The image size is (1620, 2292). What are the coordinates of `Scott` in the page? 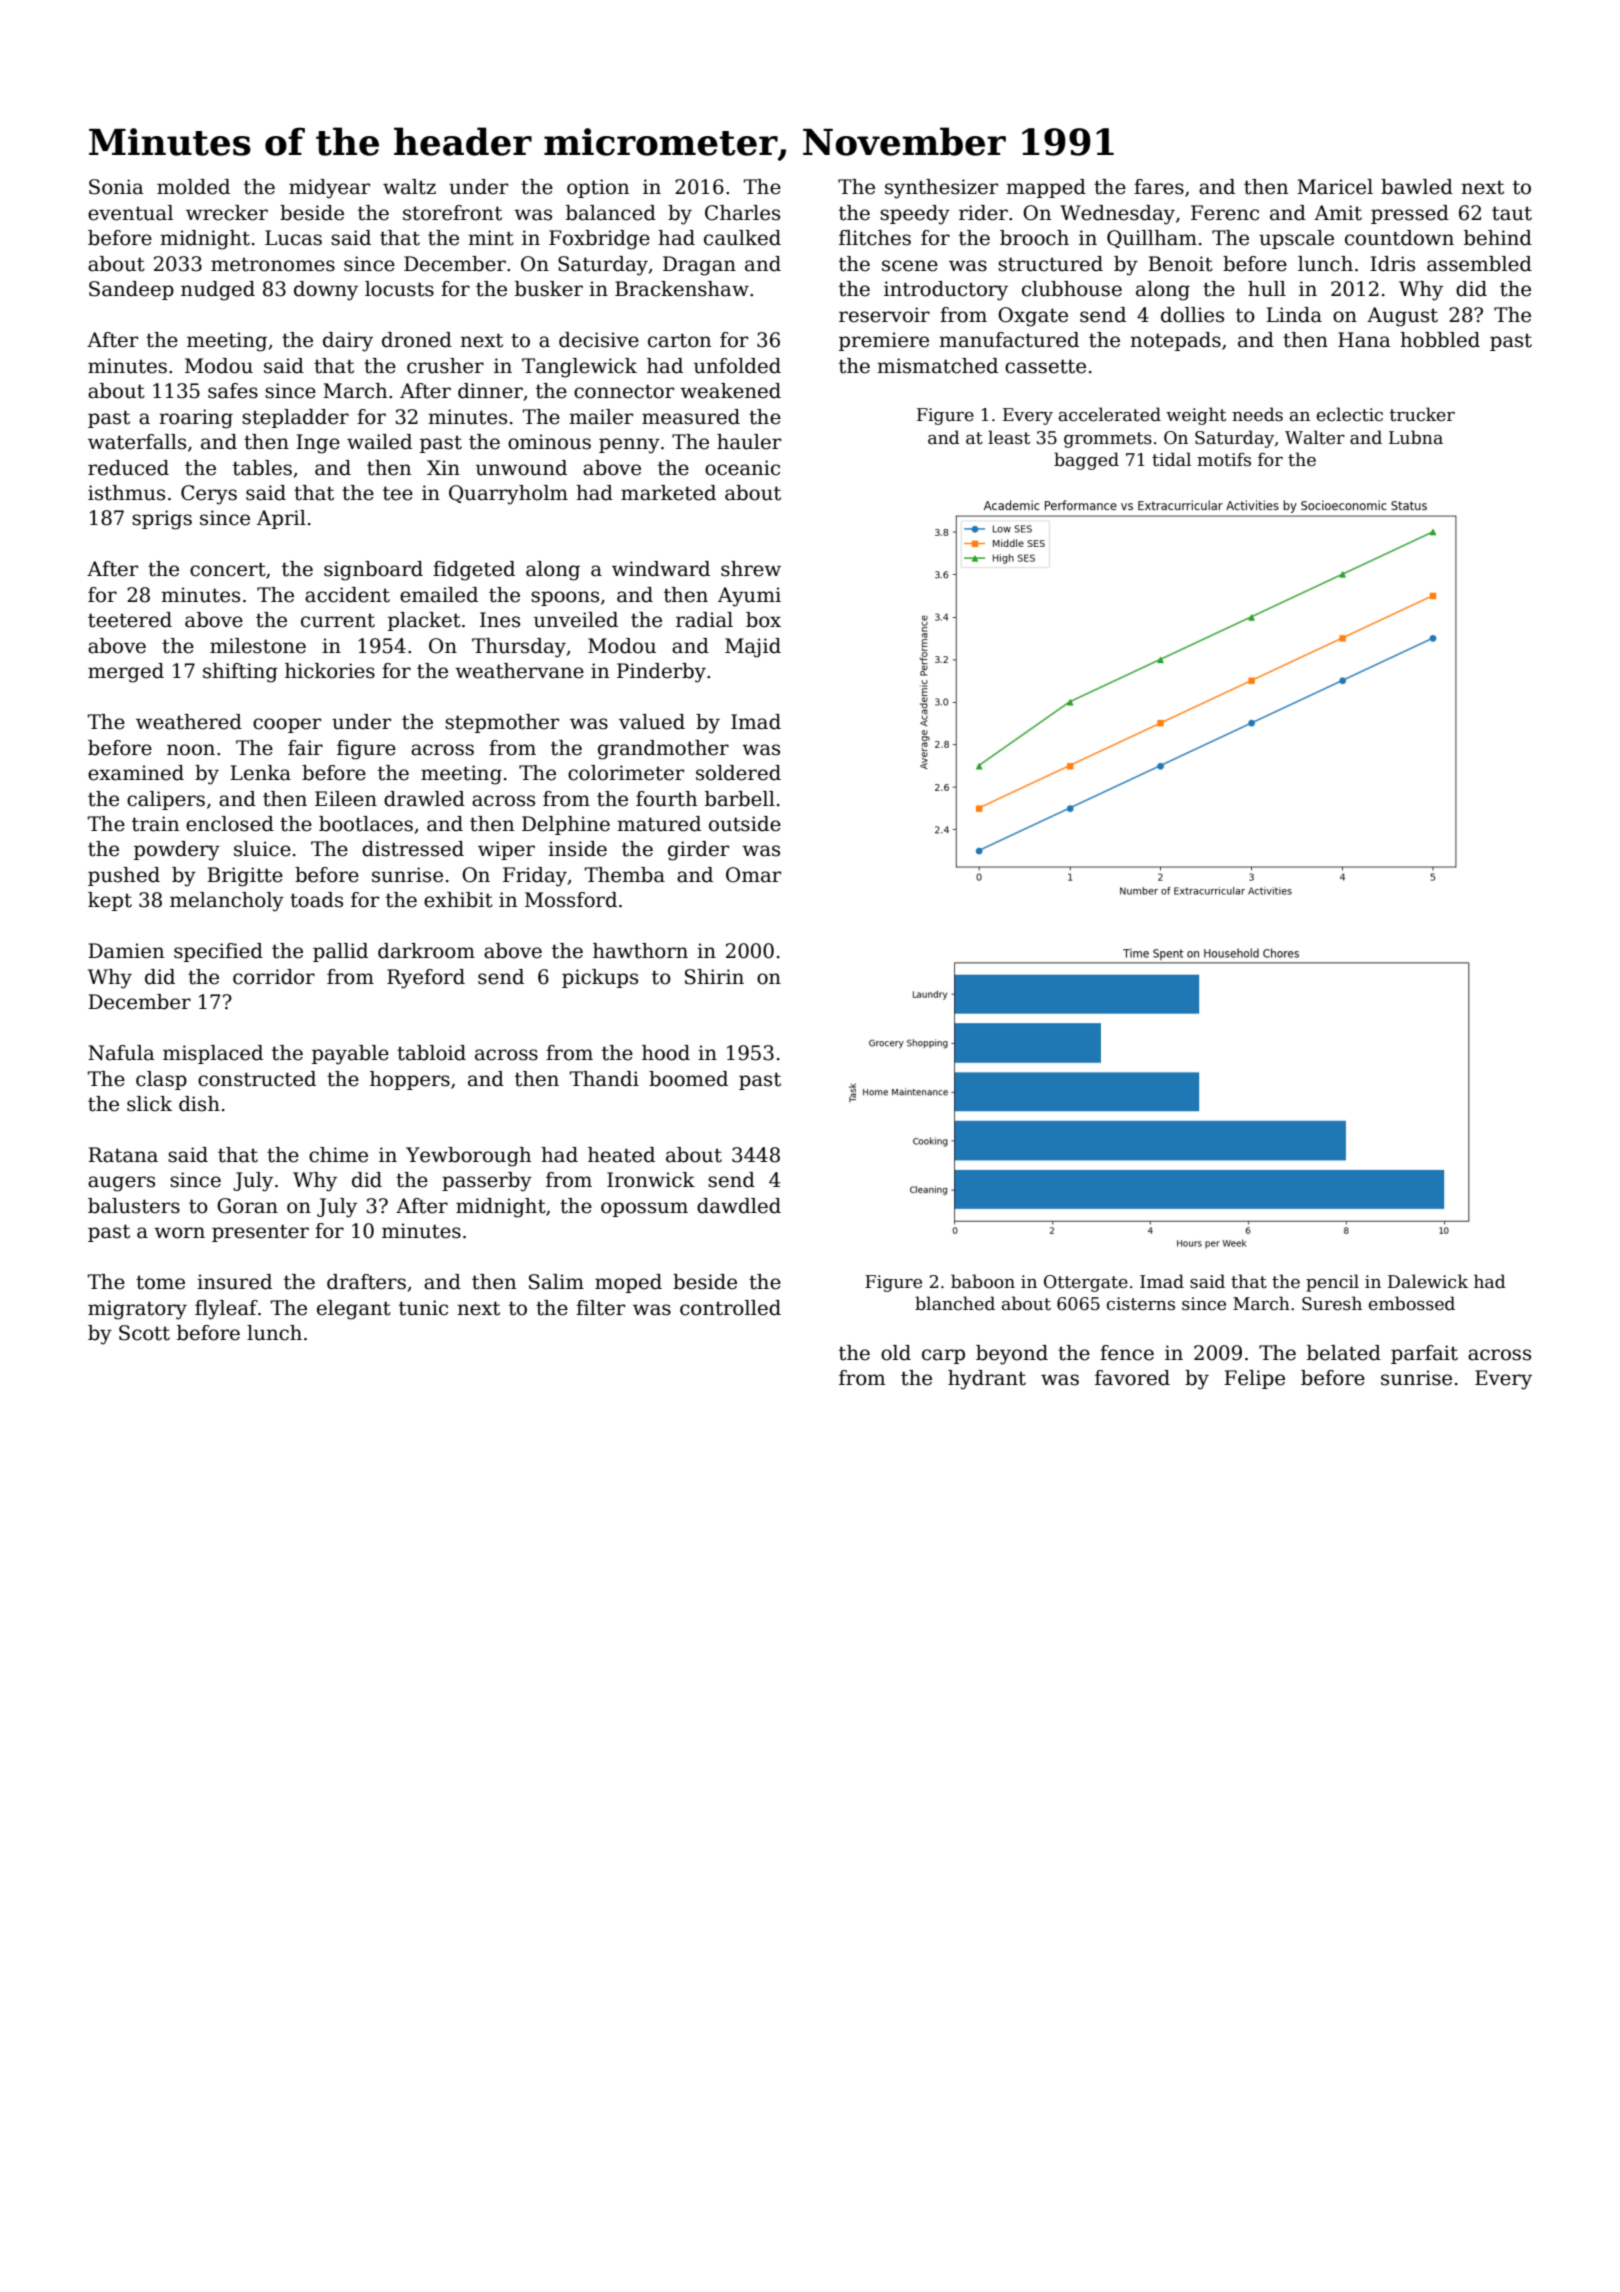 It's located at (144, 1333).
